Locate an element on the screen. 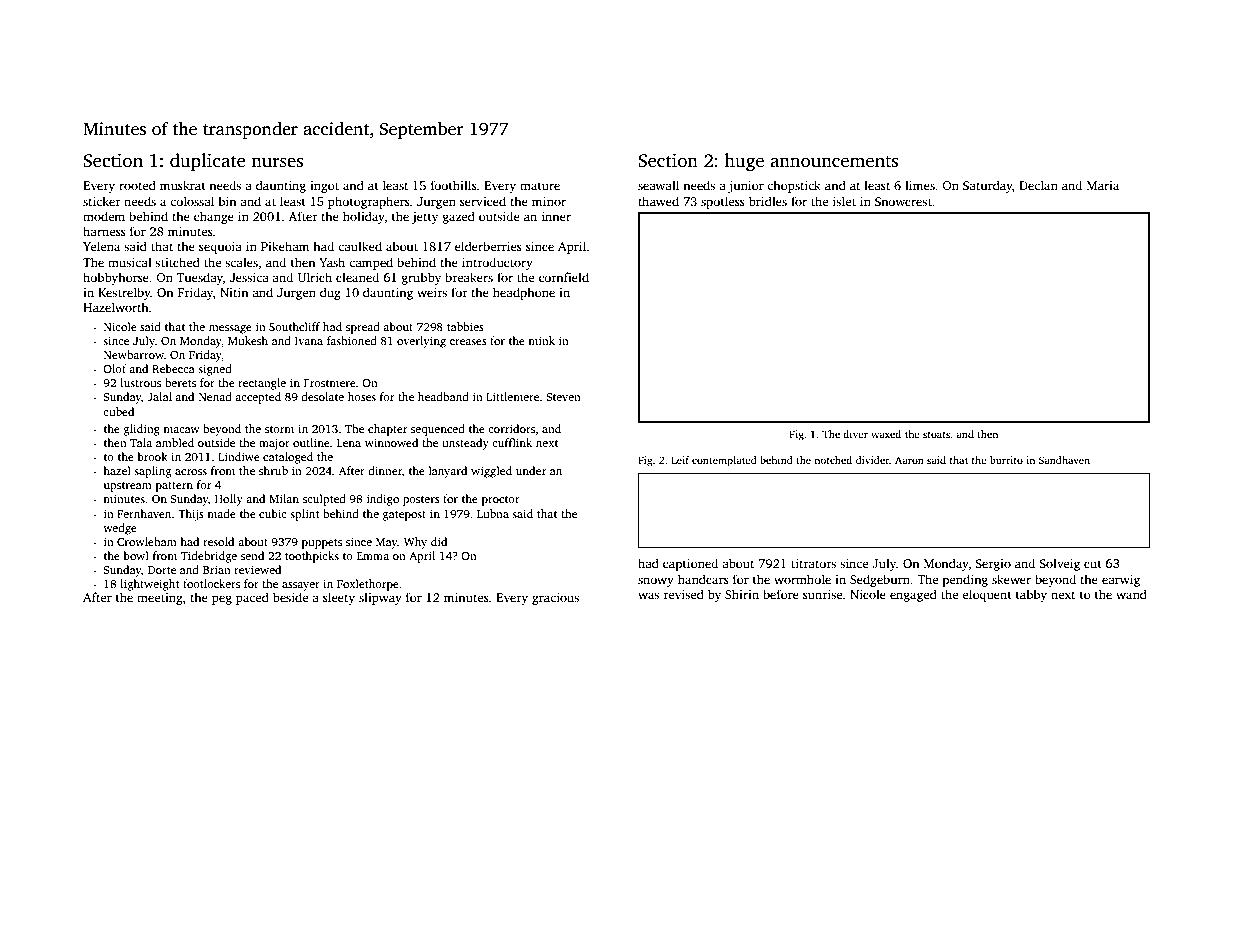 The height and width of the screenshot is (952, 1233). cornfield is located at coordinates (564, 277).
